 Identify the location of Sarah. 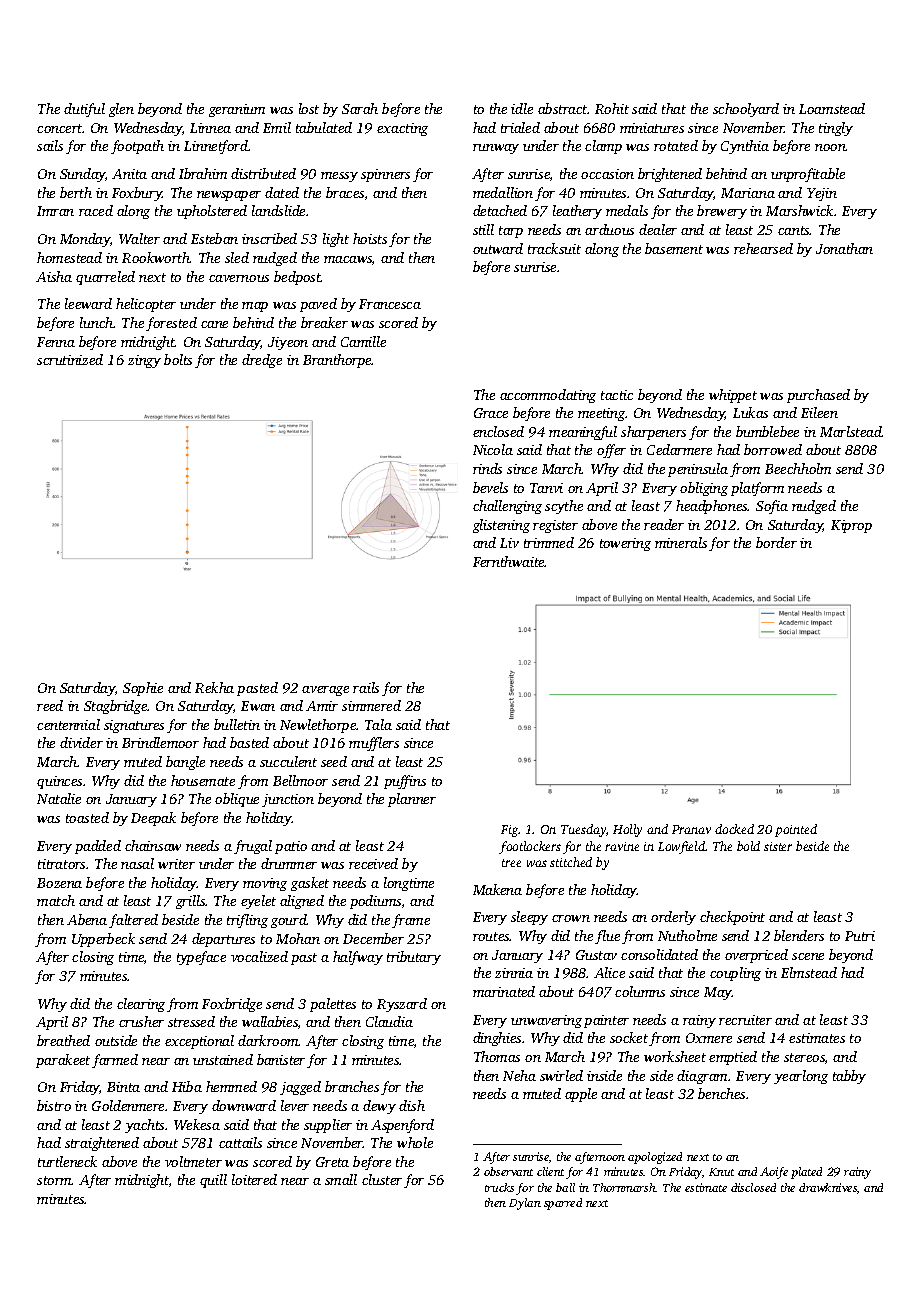
(360, 108).
